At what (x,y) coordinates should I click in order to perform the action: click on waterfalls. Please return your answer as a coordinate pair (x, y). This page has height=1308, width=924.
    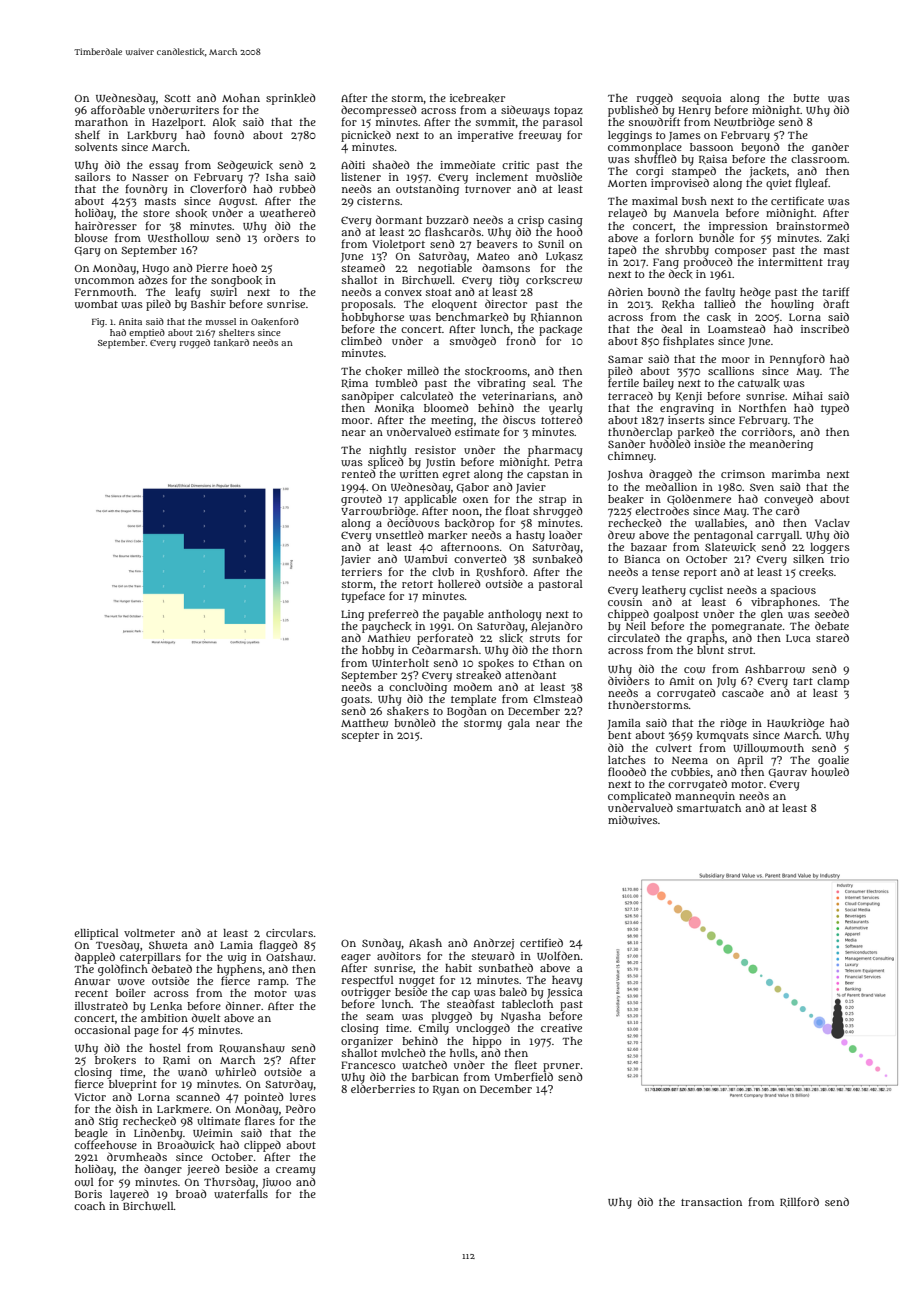
    Looking at the image, I should click on (241, 1194).
